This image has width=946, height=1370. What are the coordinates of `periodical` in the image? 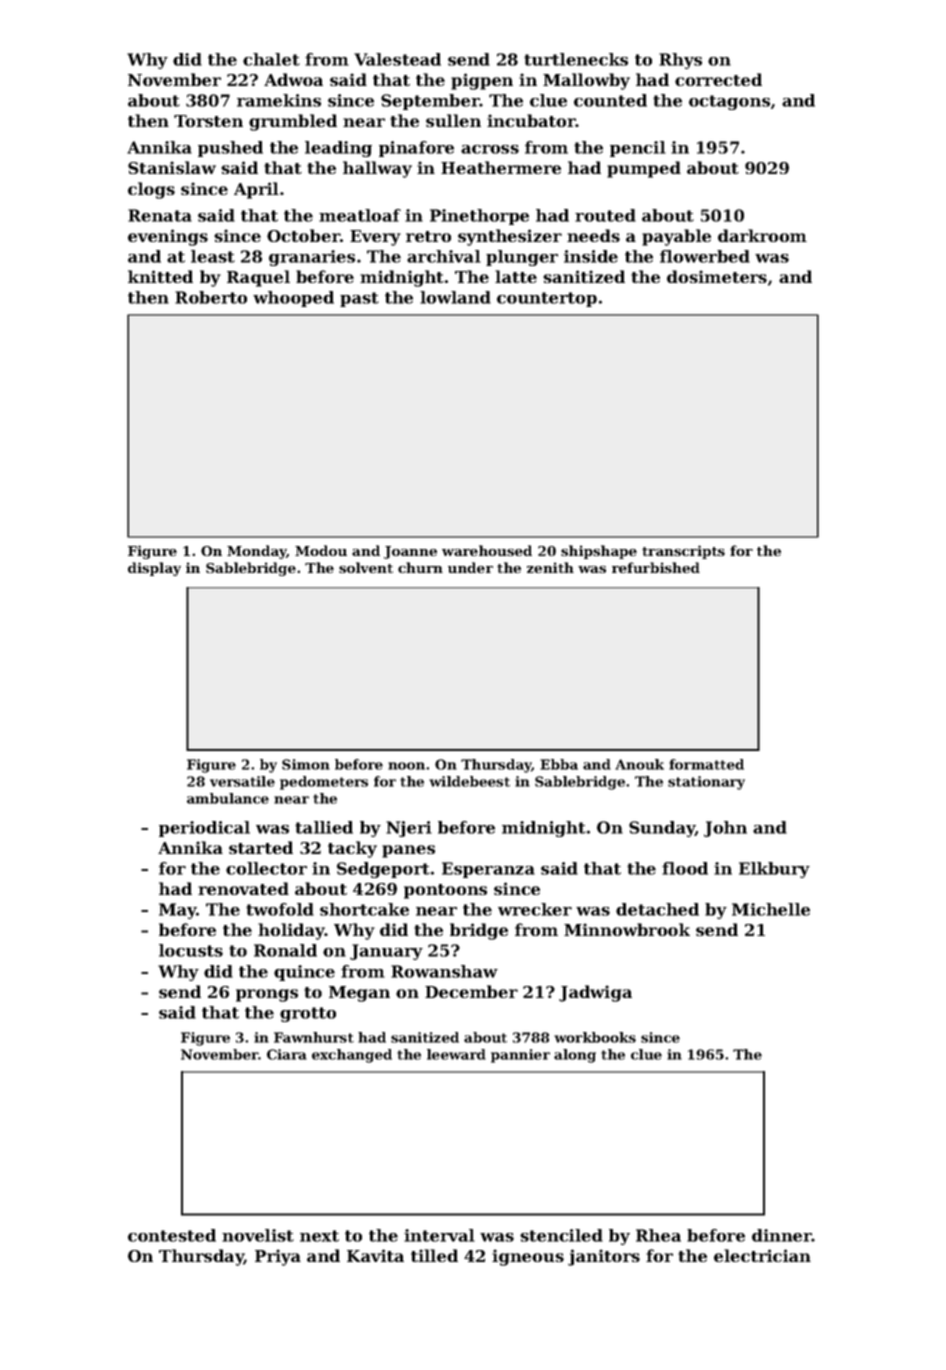 It's located at (204, 829).
